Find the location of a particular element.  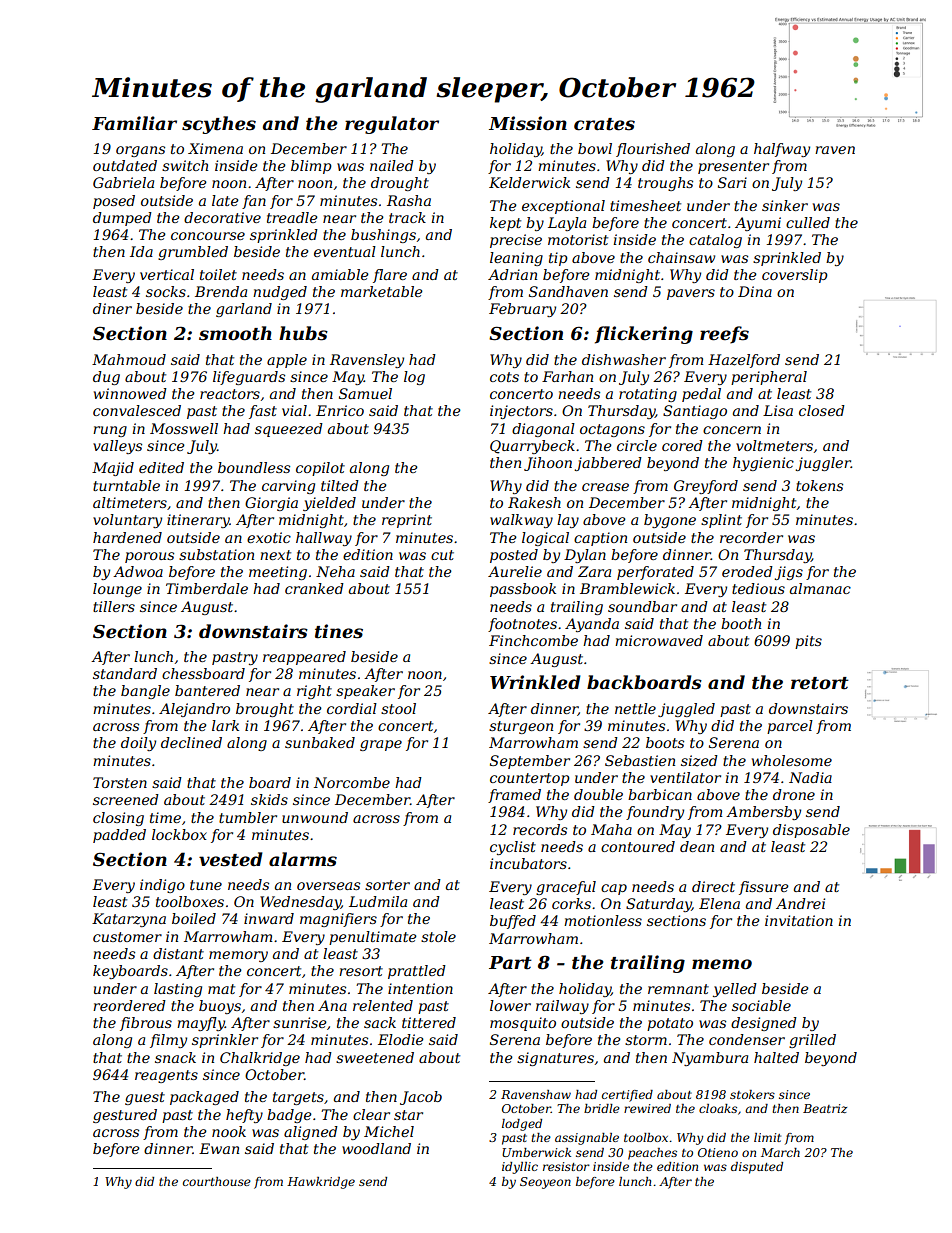

speaker is located at coordinates (365, 692).
